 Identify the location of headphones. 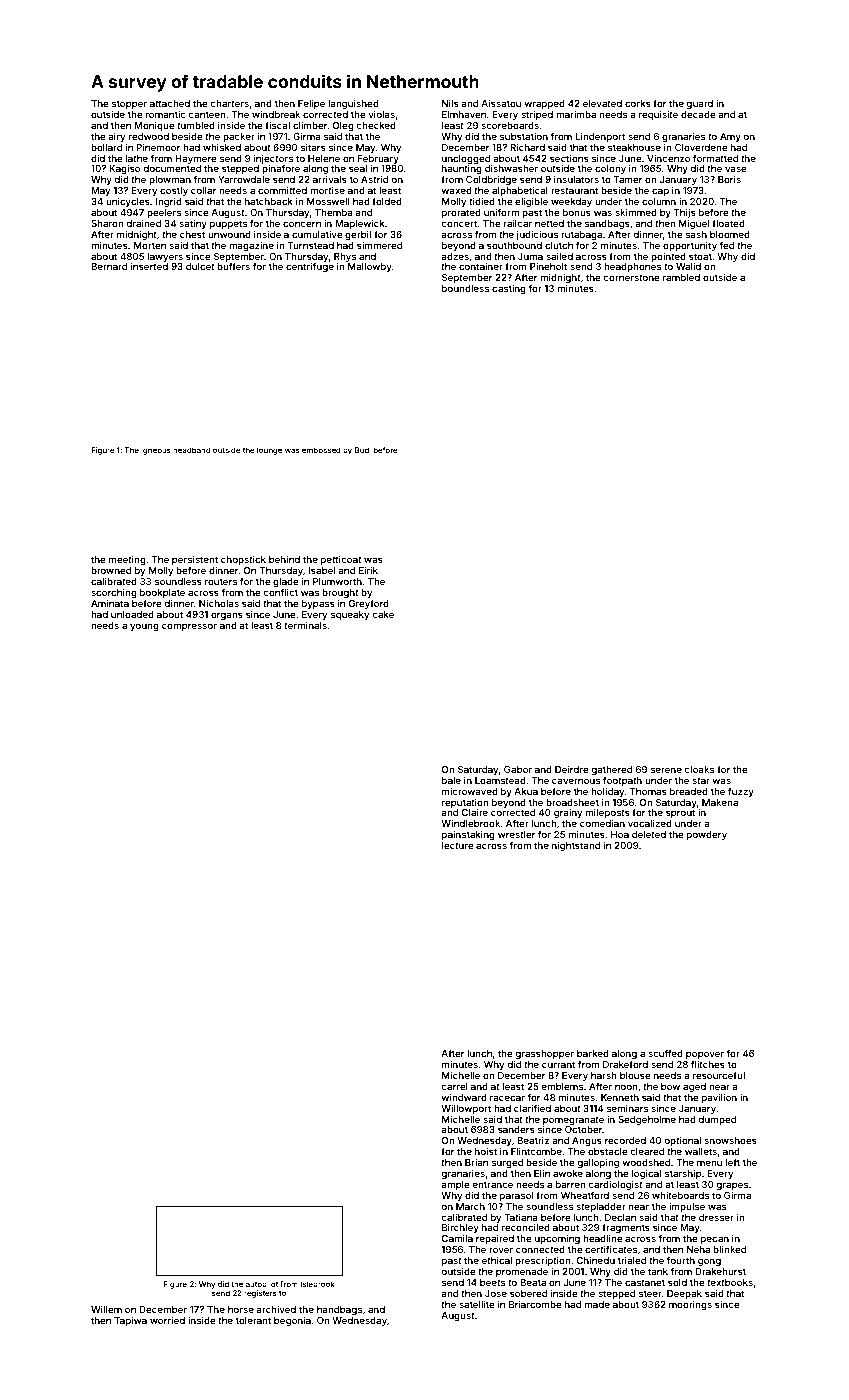
(632, 267).
